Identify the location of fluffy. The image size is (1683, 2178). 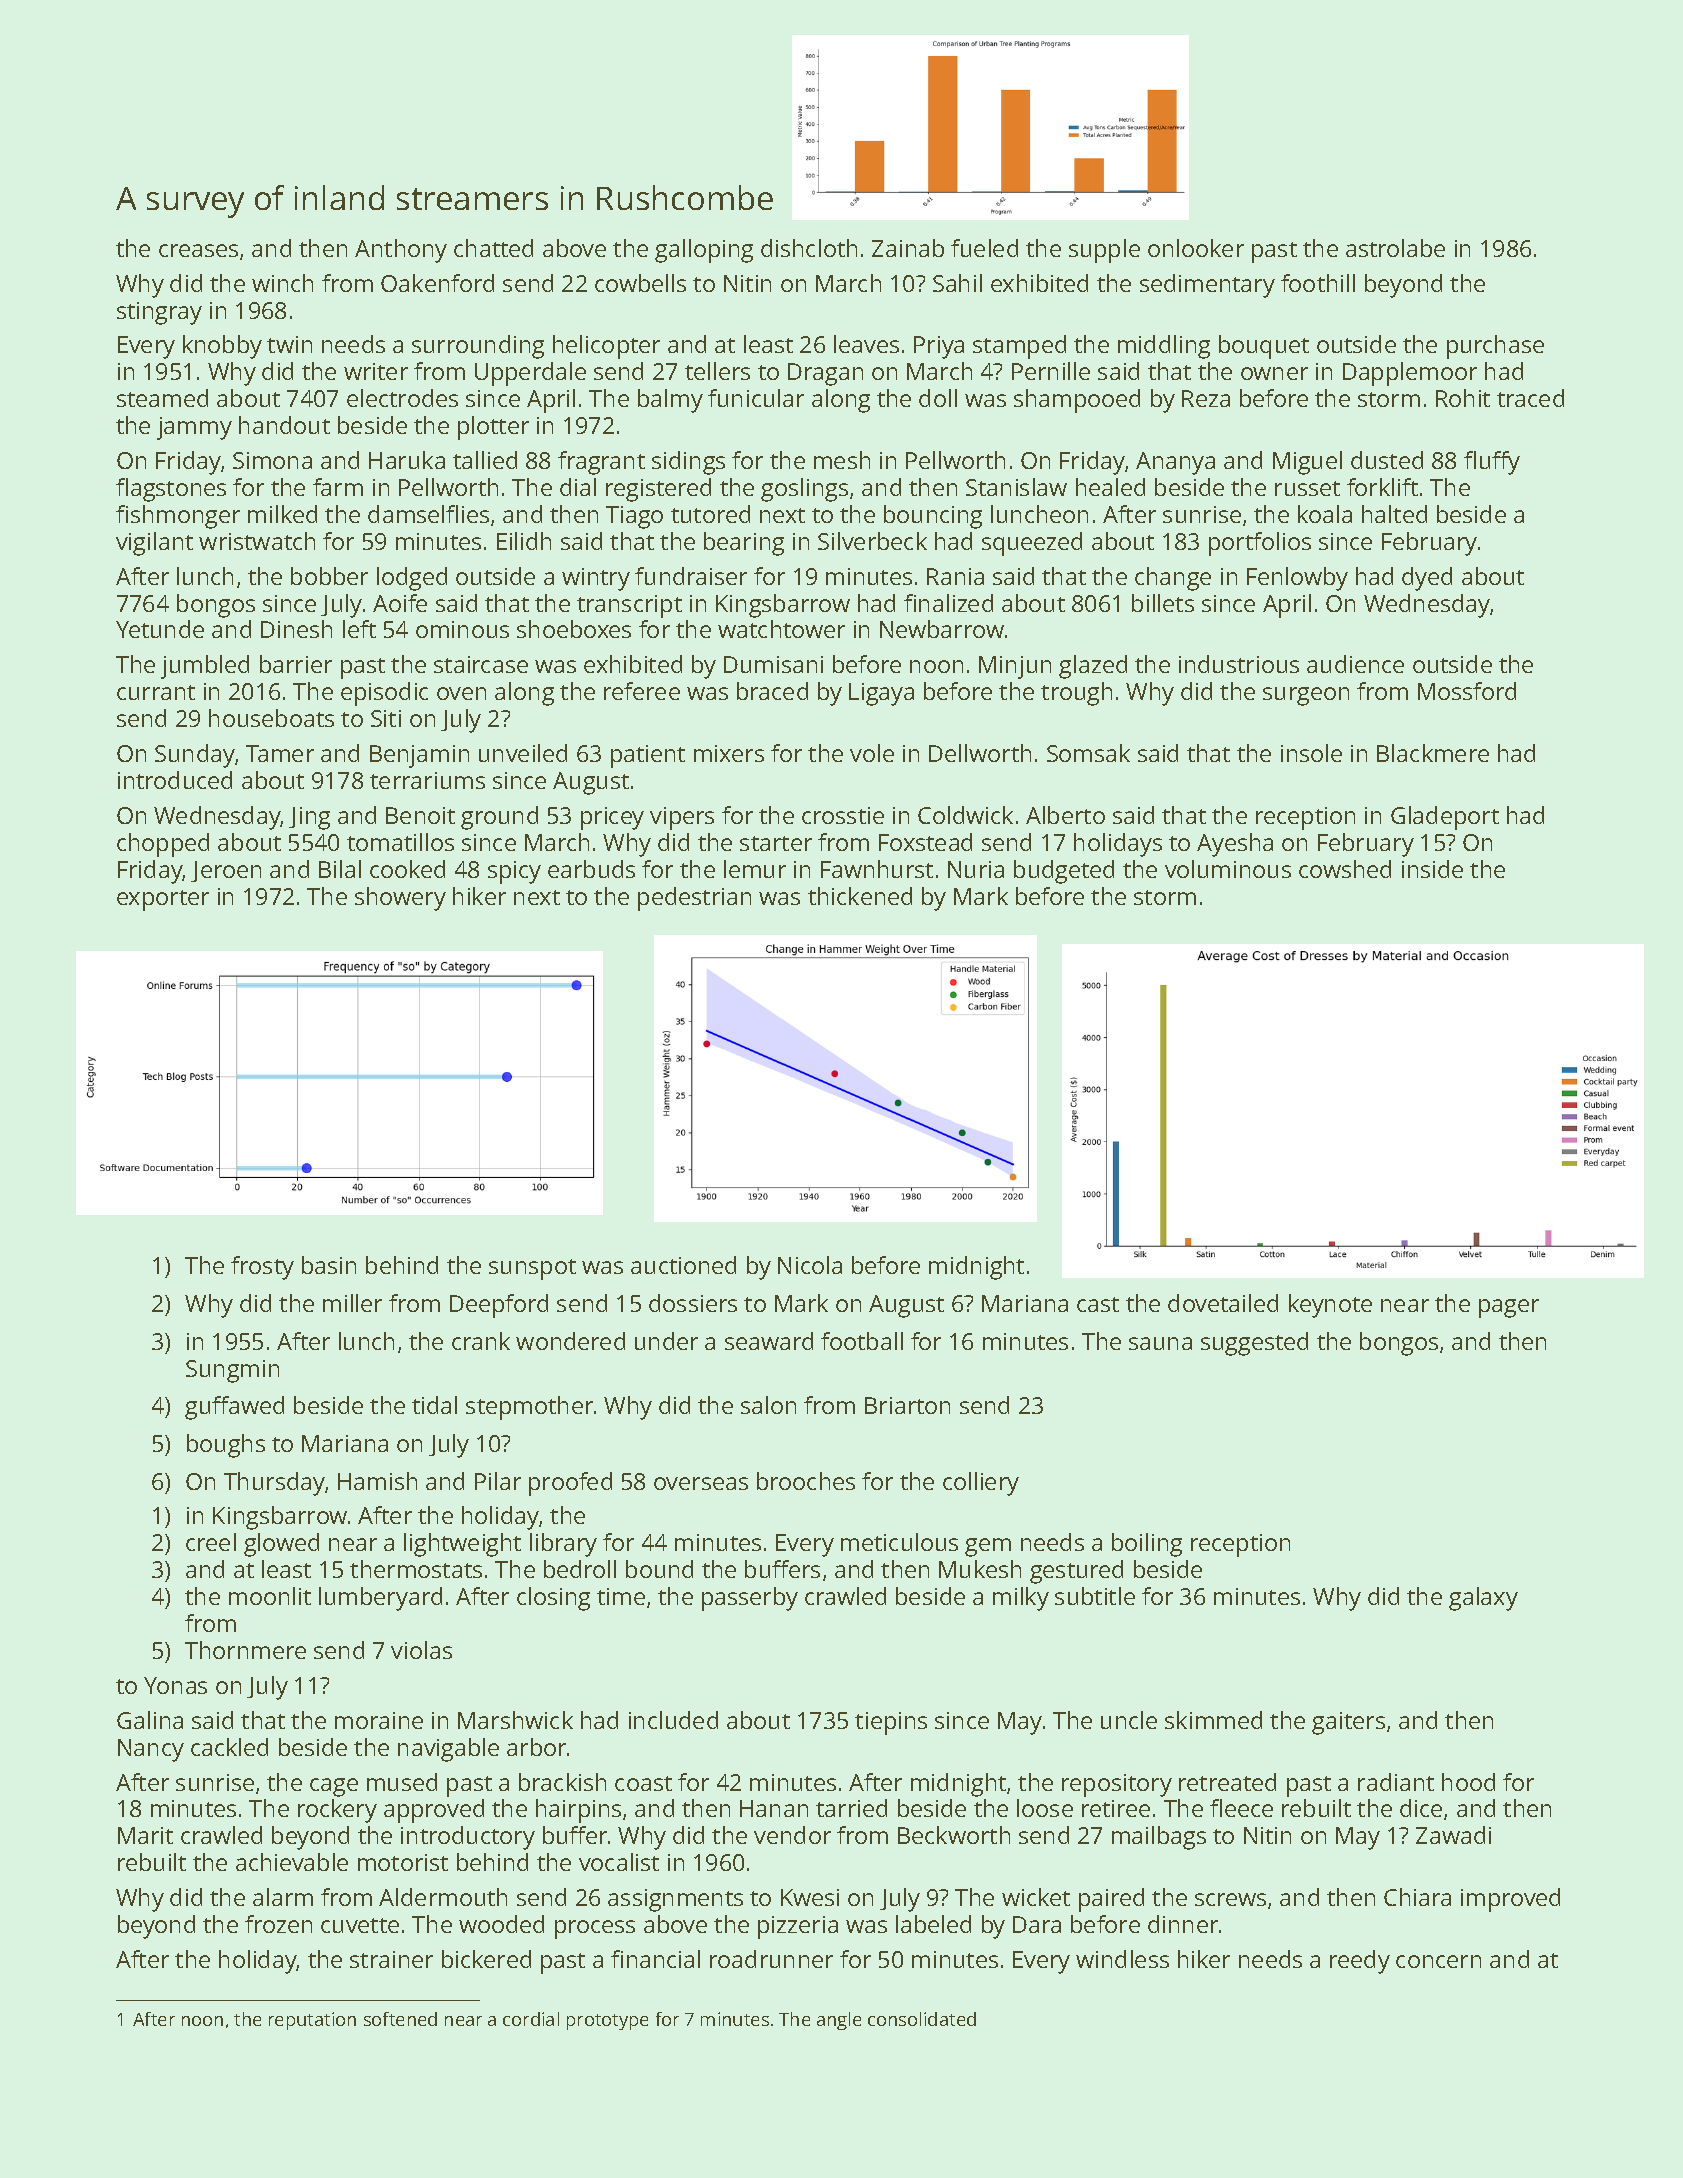
(1492, 463).
